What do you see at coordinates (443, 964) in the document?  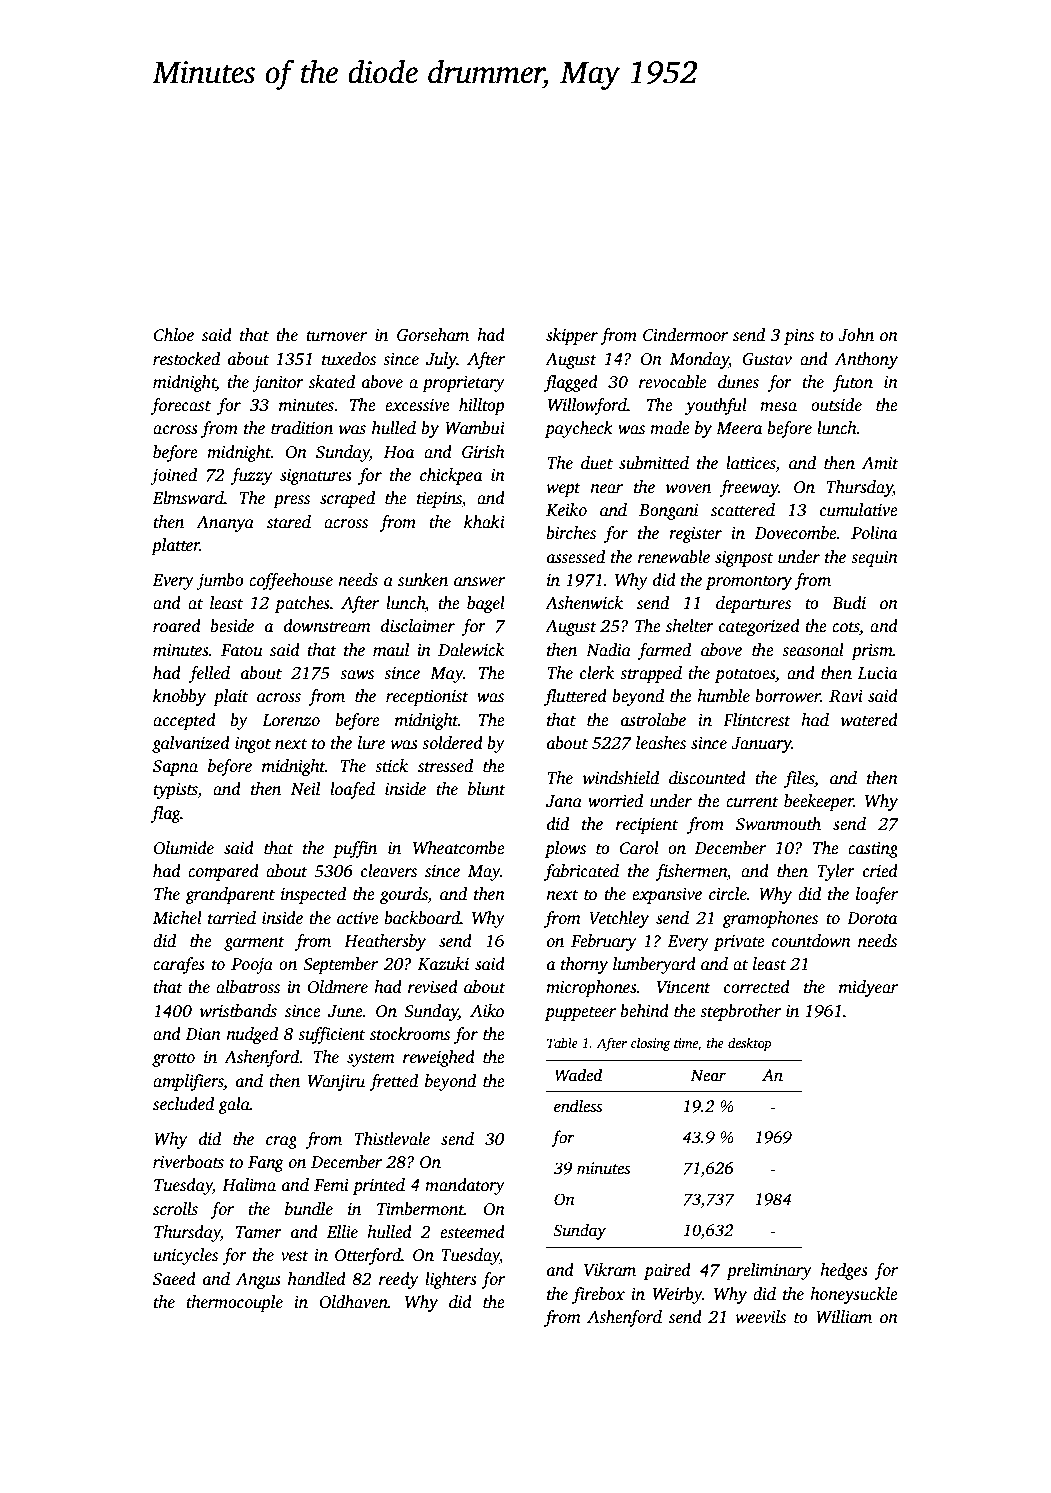 I see `Kazuki` at bounding box center [443, 964].
